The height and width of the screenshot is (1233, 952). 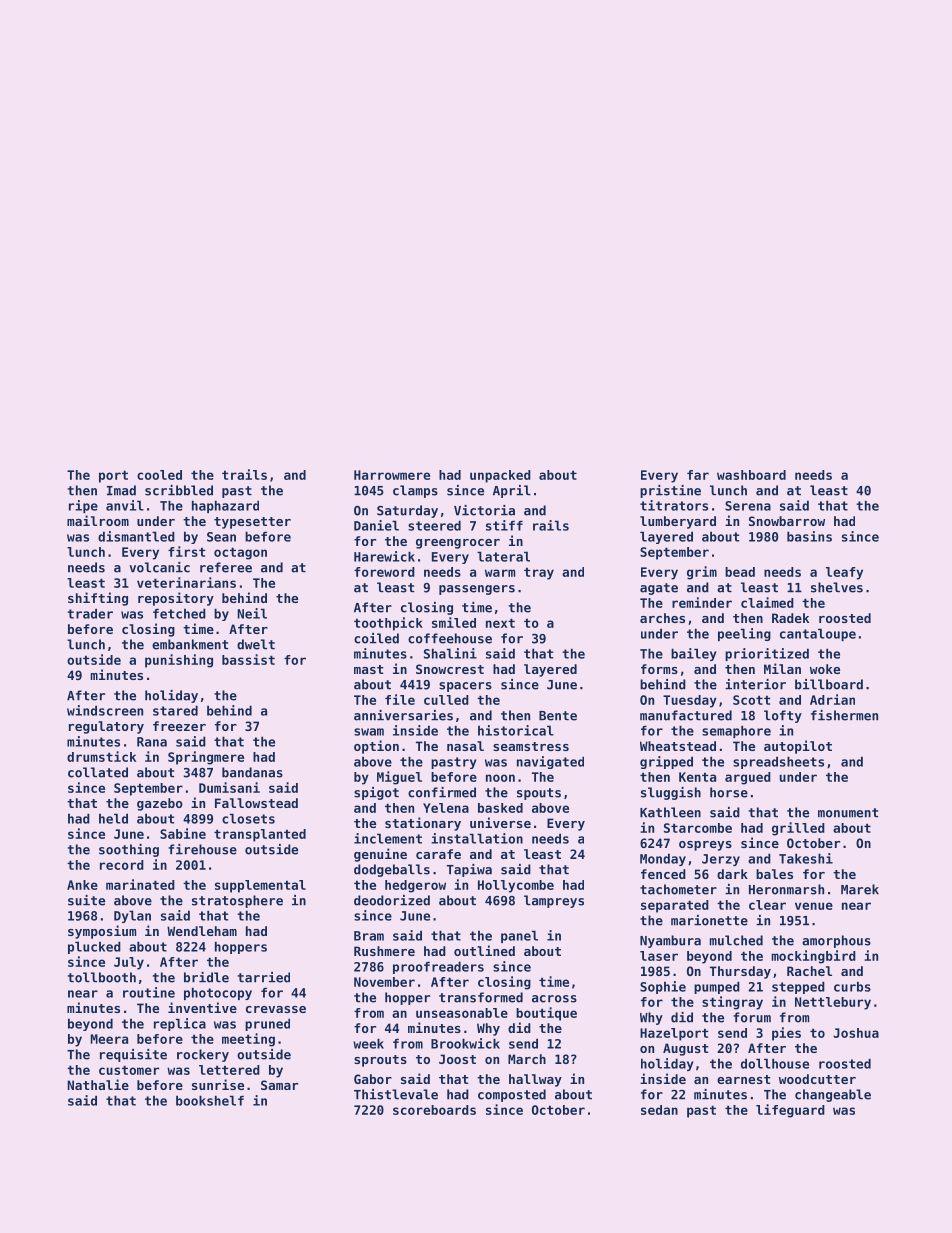 What do you see at coordinates (818, 634) in the screenshot?
I see `cantaloupe` at bounding box center [818, 634].
